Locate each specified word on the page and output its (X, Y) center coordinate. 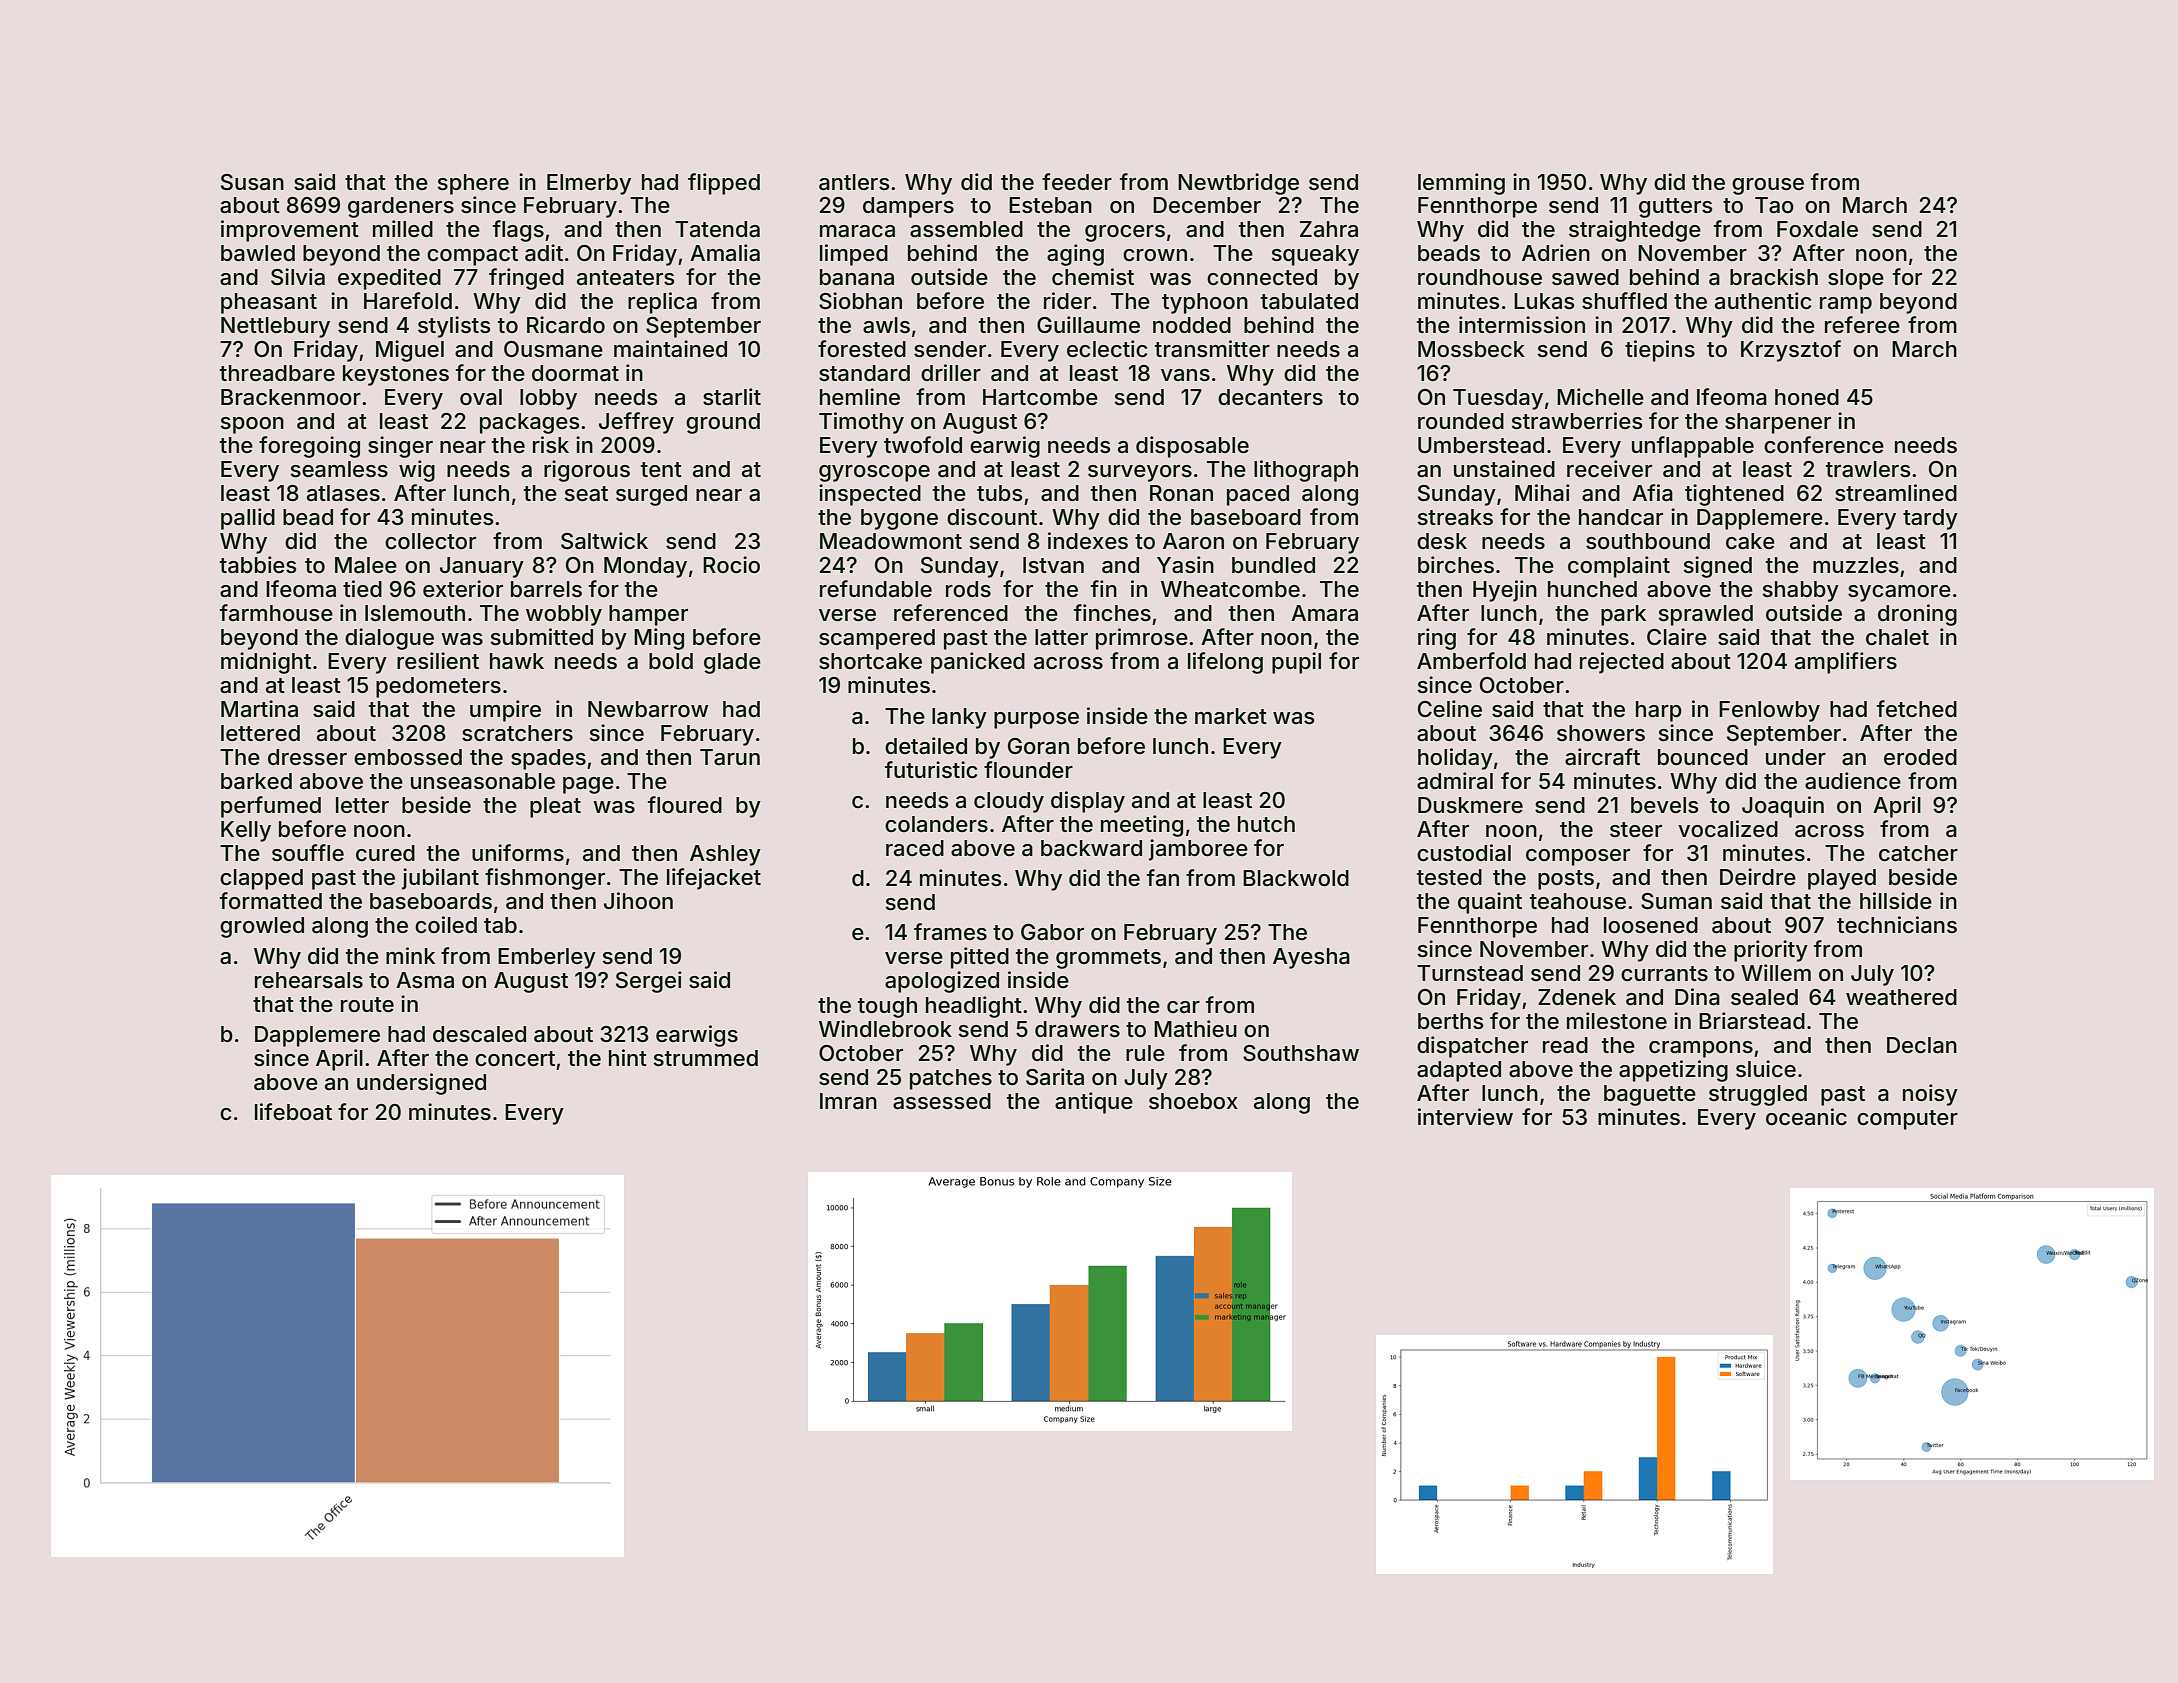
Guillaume (1088, 325)
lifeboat (293, 1112)
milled (403, 228)
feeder (1077, 182)
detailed (926, 746)
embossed (408, 757)
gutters (1676, 208)
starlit (732, 397)
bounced (1703, 757)
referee (1862, 325)
